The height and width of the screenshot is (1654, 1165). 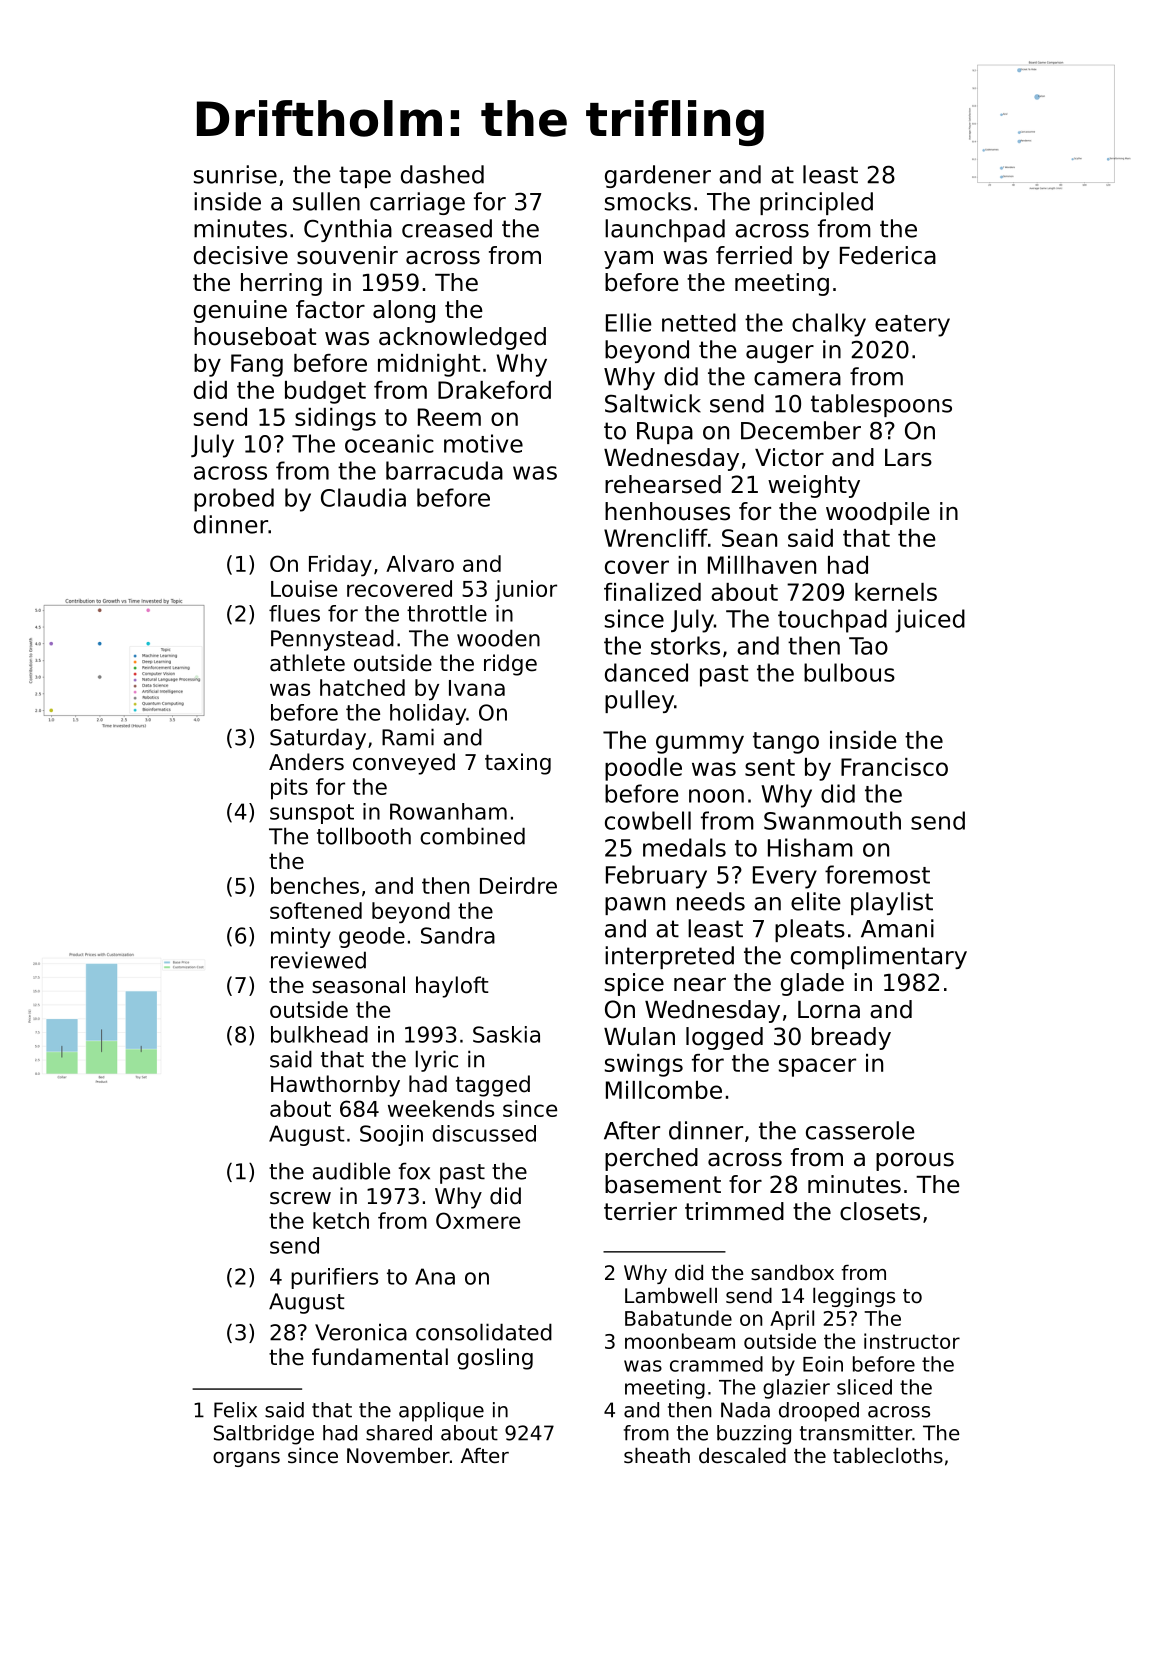 I want to click on souvenir, so click(x=347, y=255).
